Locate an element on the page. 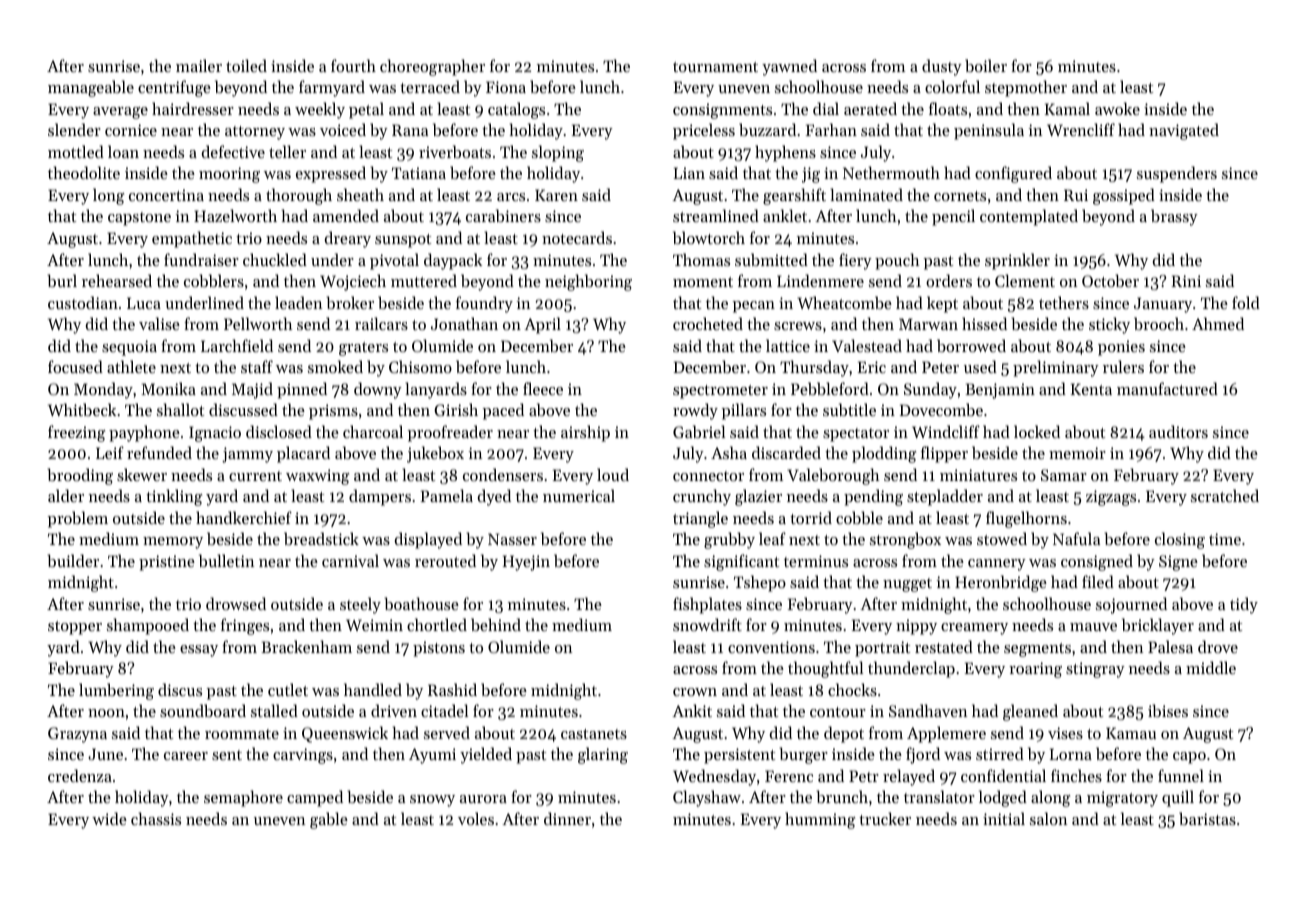 The width and height of the image is (1308, 924). Fiona is located at coordinates (506, 87).
